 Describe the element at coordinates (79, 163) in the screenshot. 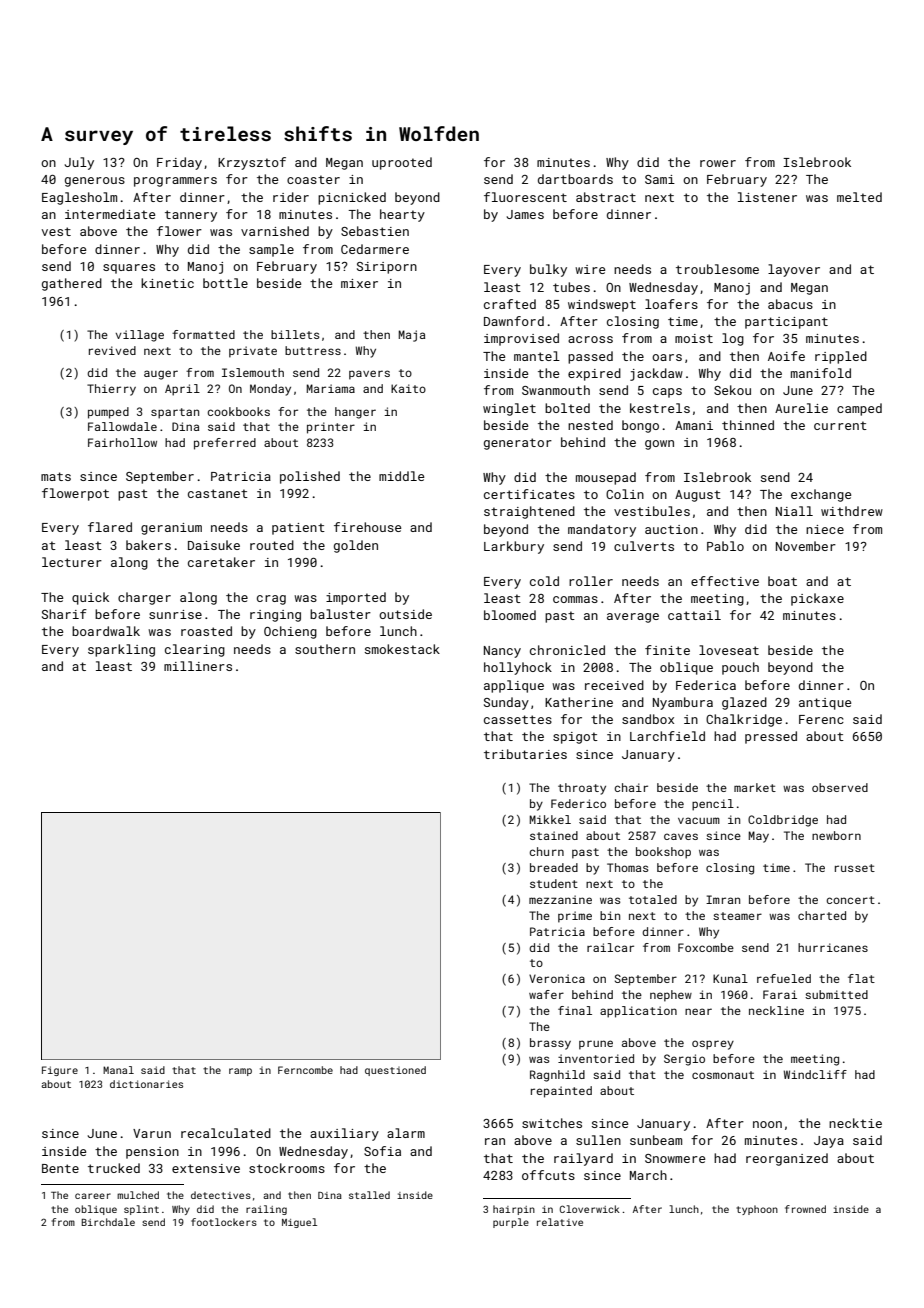

I see `July` at that location.
